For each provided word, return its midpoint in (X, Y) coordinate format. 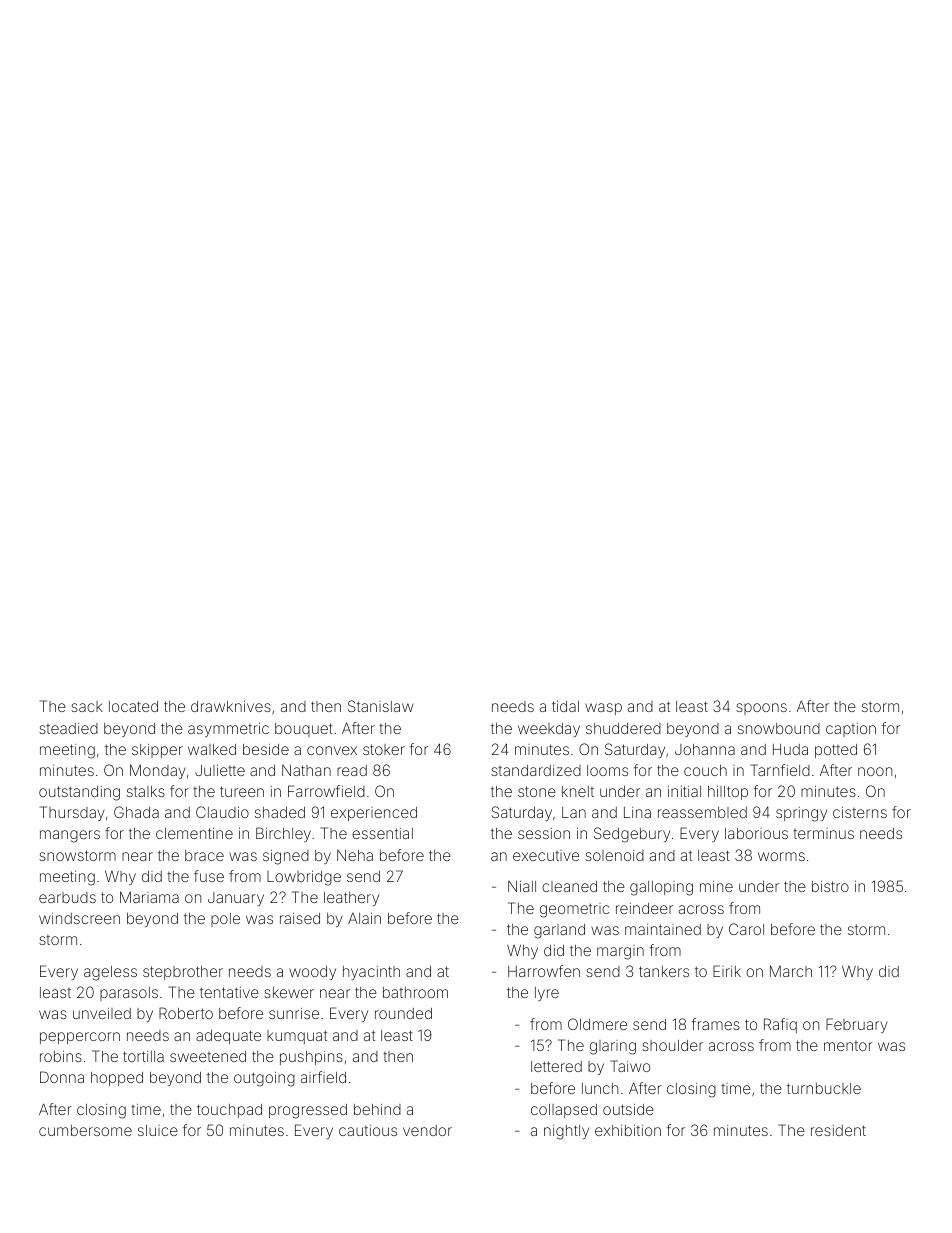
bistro (830, 886)
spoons (761, 709)
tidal (565, 706)
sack (87, 706)
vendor (427, 1130)
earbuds (67, 897)
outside (628, 1109)
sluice (158, 1130)
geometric (574, 910)
